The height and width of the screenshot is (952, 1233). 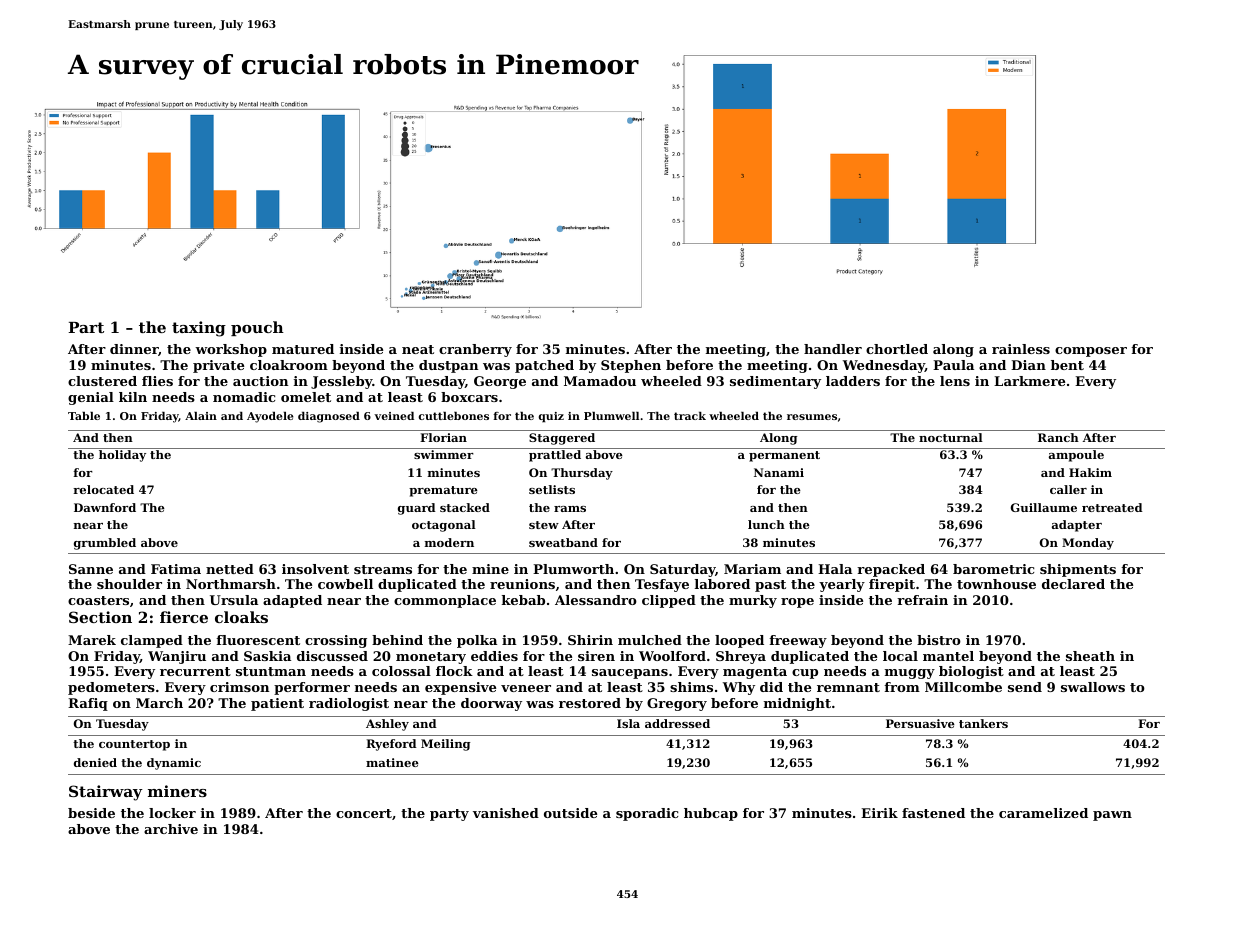 What do you see at coordinates (1112, 507) in the screenshot?
I see `retreated` at bounding box center [1112, 507].
